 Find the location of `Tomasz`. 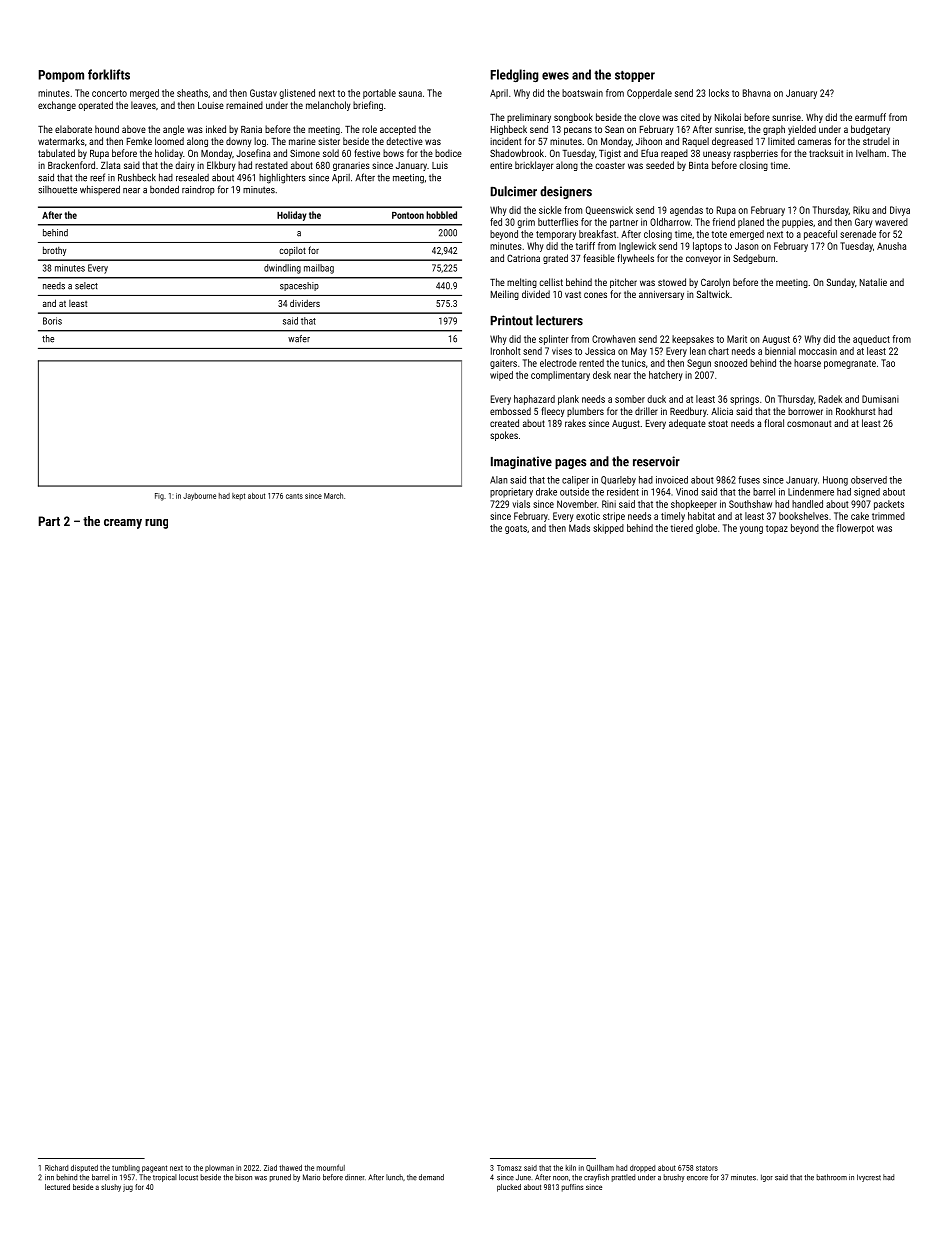

Tomasz is located at coordinates (509, 1168).
